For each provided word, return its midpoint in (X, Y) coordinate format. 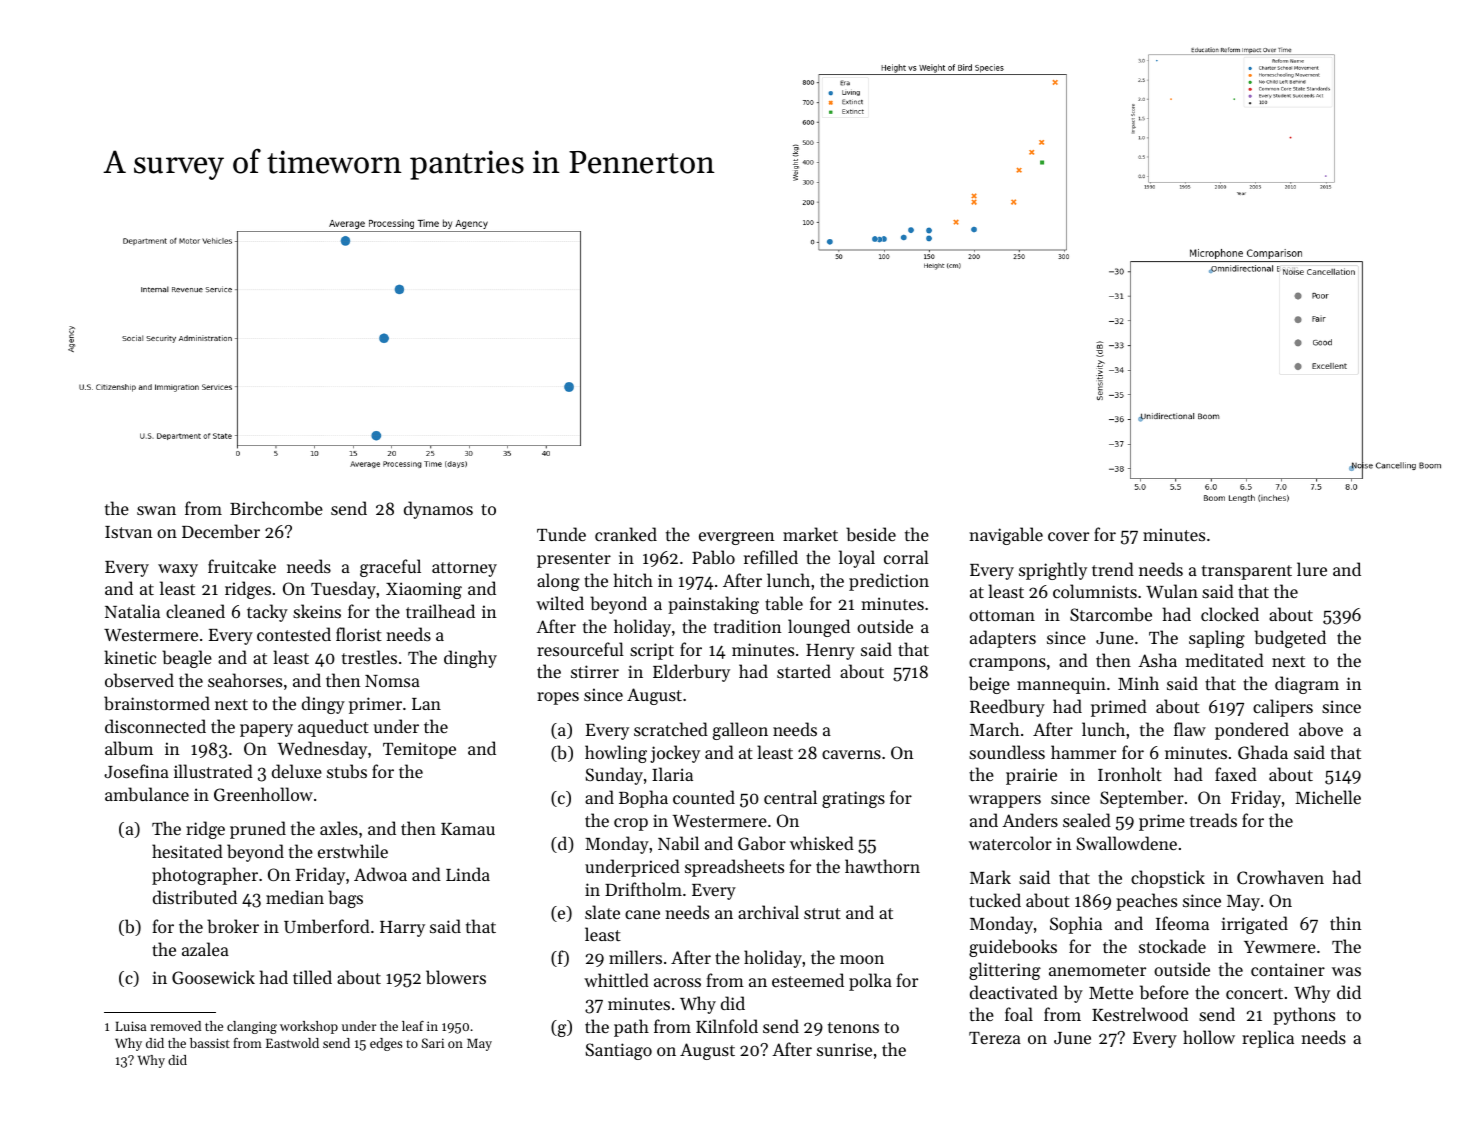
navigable (1006, 536)
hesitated (187, 851)
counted (704, 797)
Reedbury (1007, 708)
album (129, 748)
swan (156, 510)
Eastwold (292, 1043)
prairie (1031, 776)
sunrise (844, 1049)
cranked (626, 534)
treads (1213, 820)
